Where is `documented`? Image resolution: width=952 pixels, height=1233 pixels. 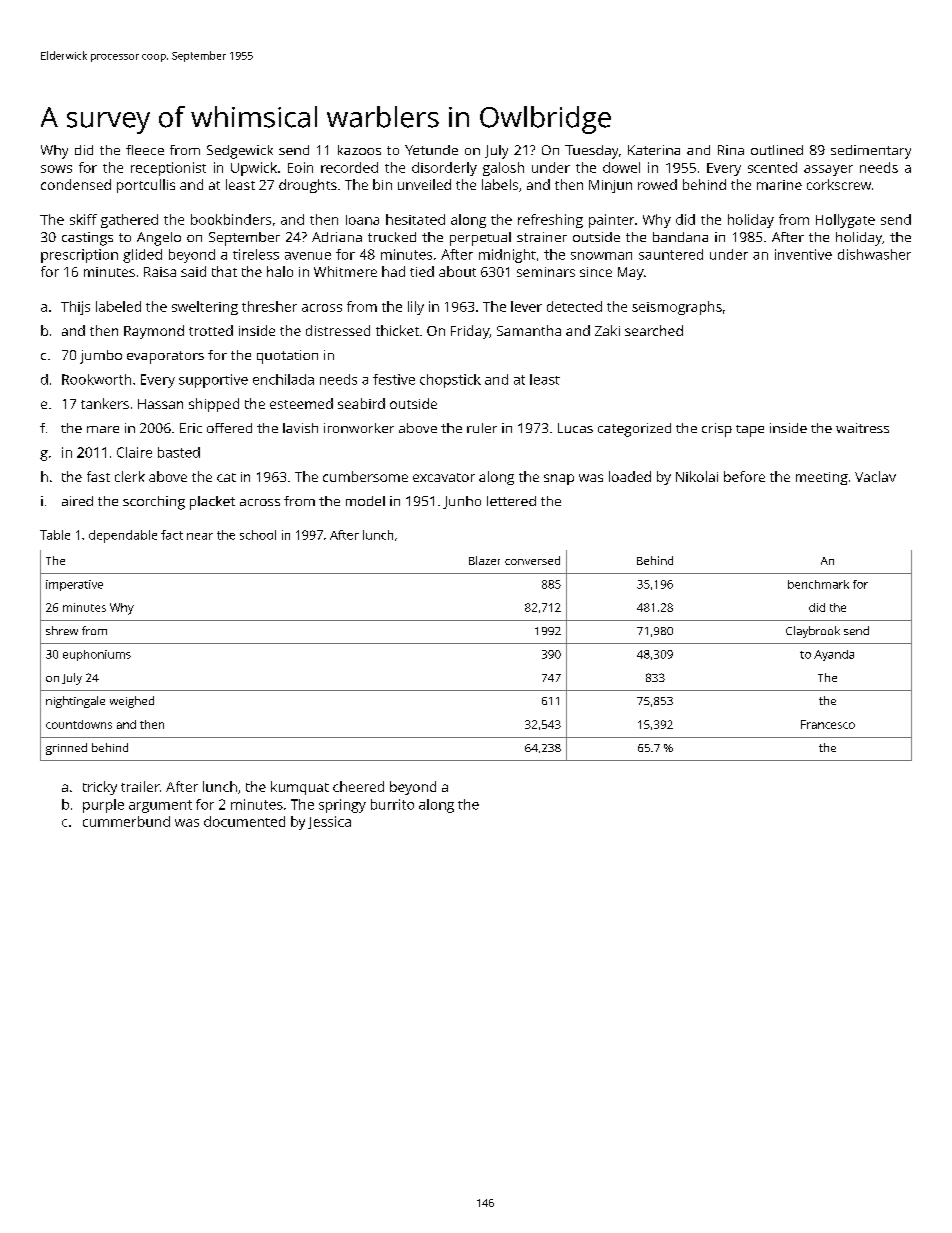
documented is located at coordinates (244, 821).
